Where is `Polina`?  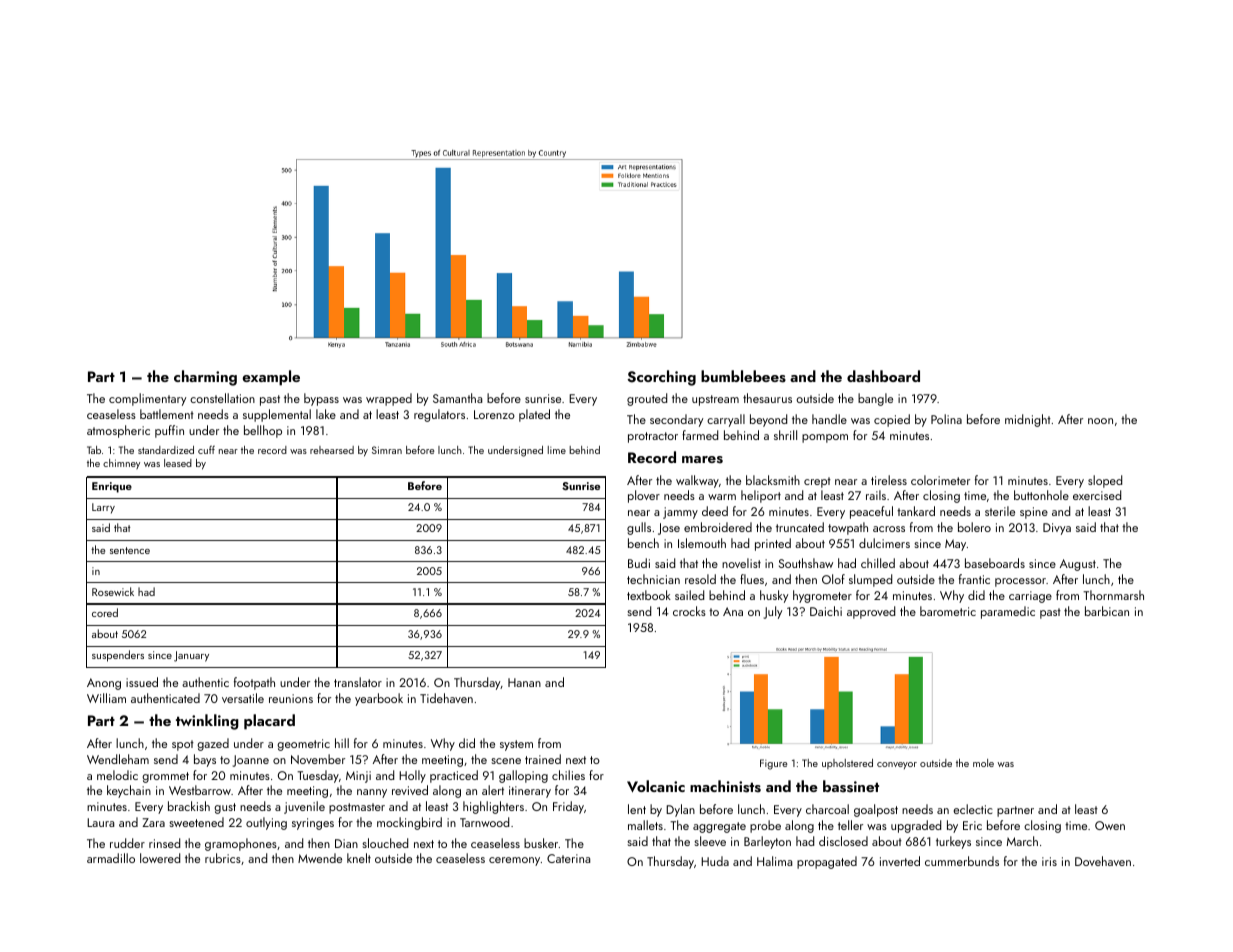 Polina is located at coordinates (946, 419).
